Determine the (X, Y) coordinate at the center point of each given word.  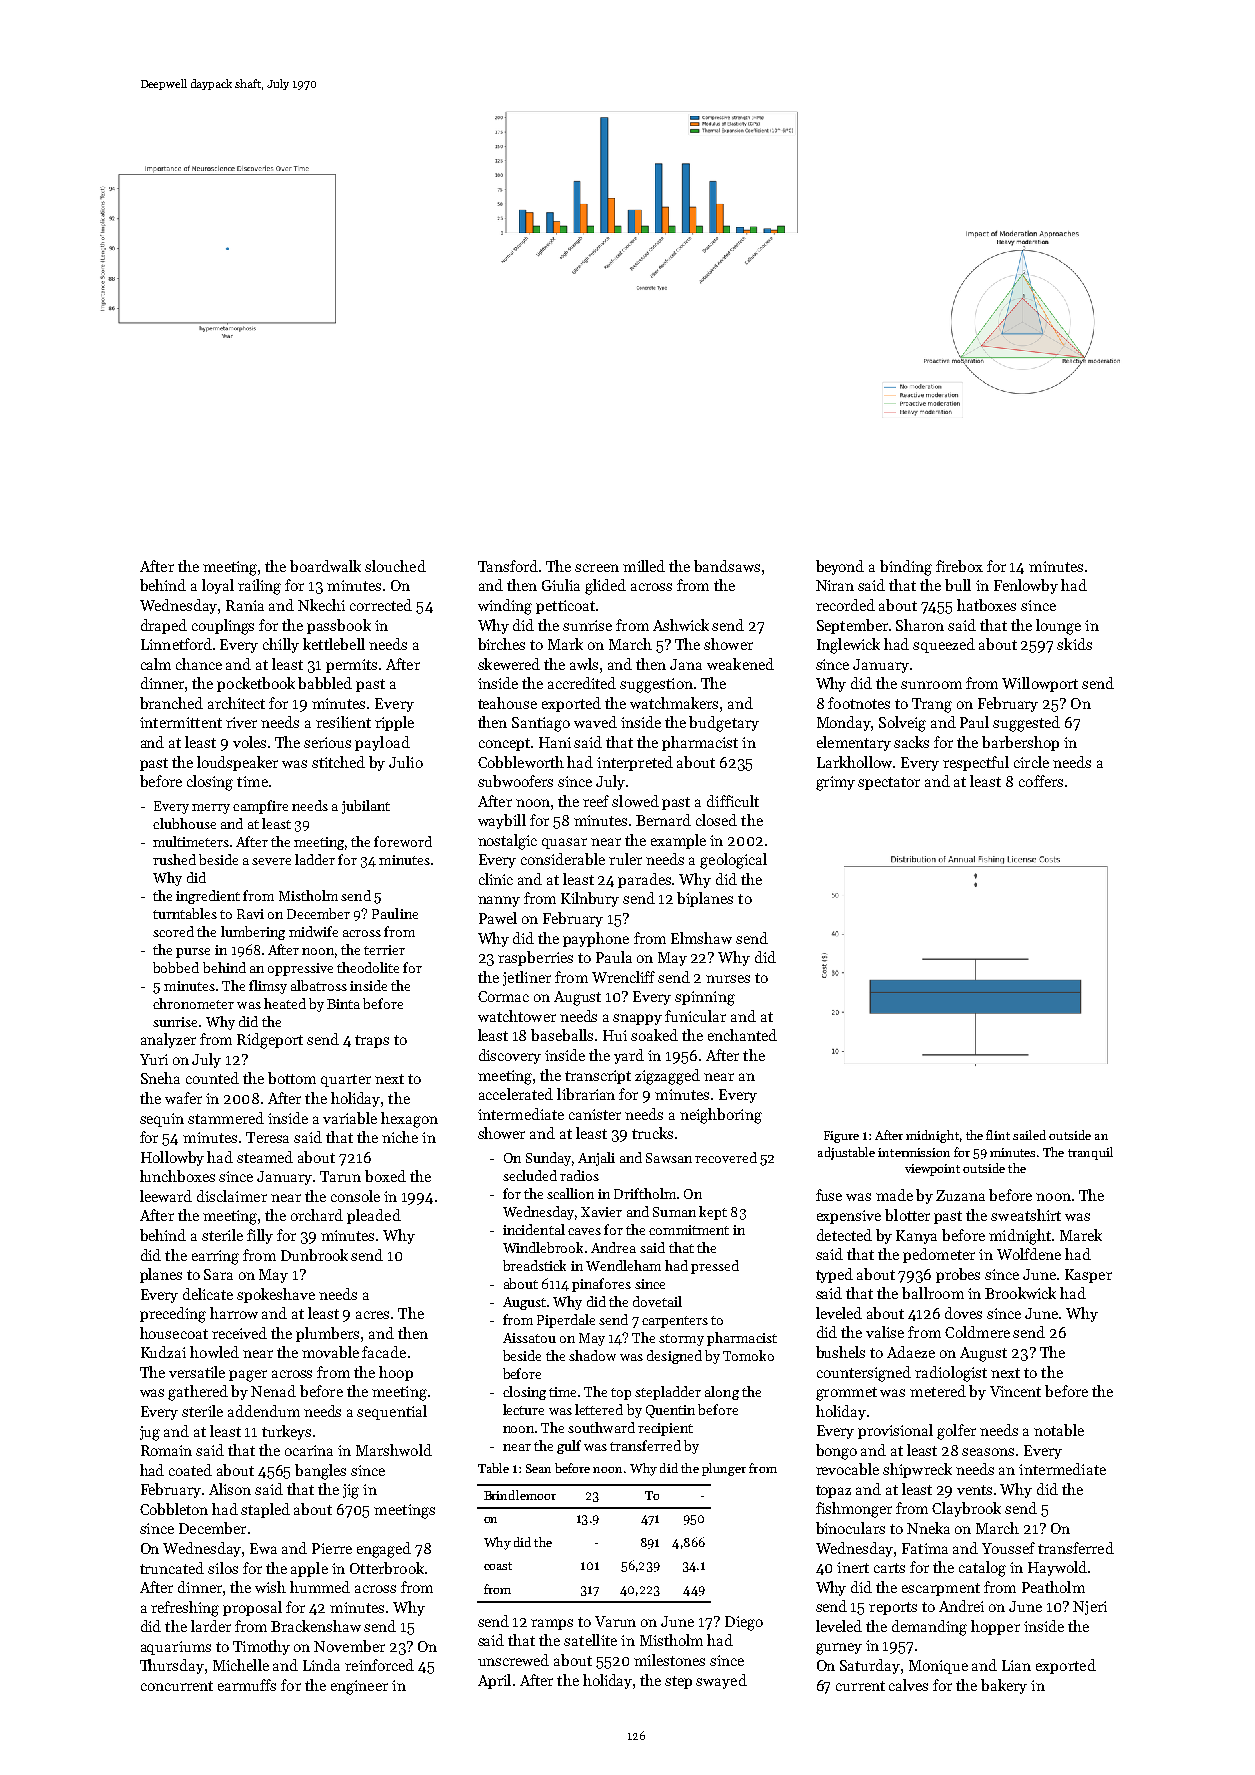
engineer (359, 1687)
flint (998, 1135)
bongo (836, 1452)
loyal (218, 586)
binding (906, 568)
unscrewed (513, 1660)
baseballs (562, 1035)
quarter (346, 1080)
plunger (724, 1469)
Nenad (273, 1391)
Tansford (508, 566)
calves (908, 1685)
